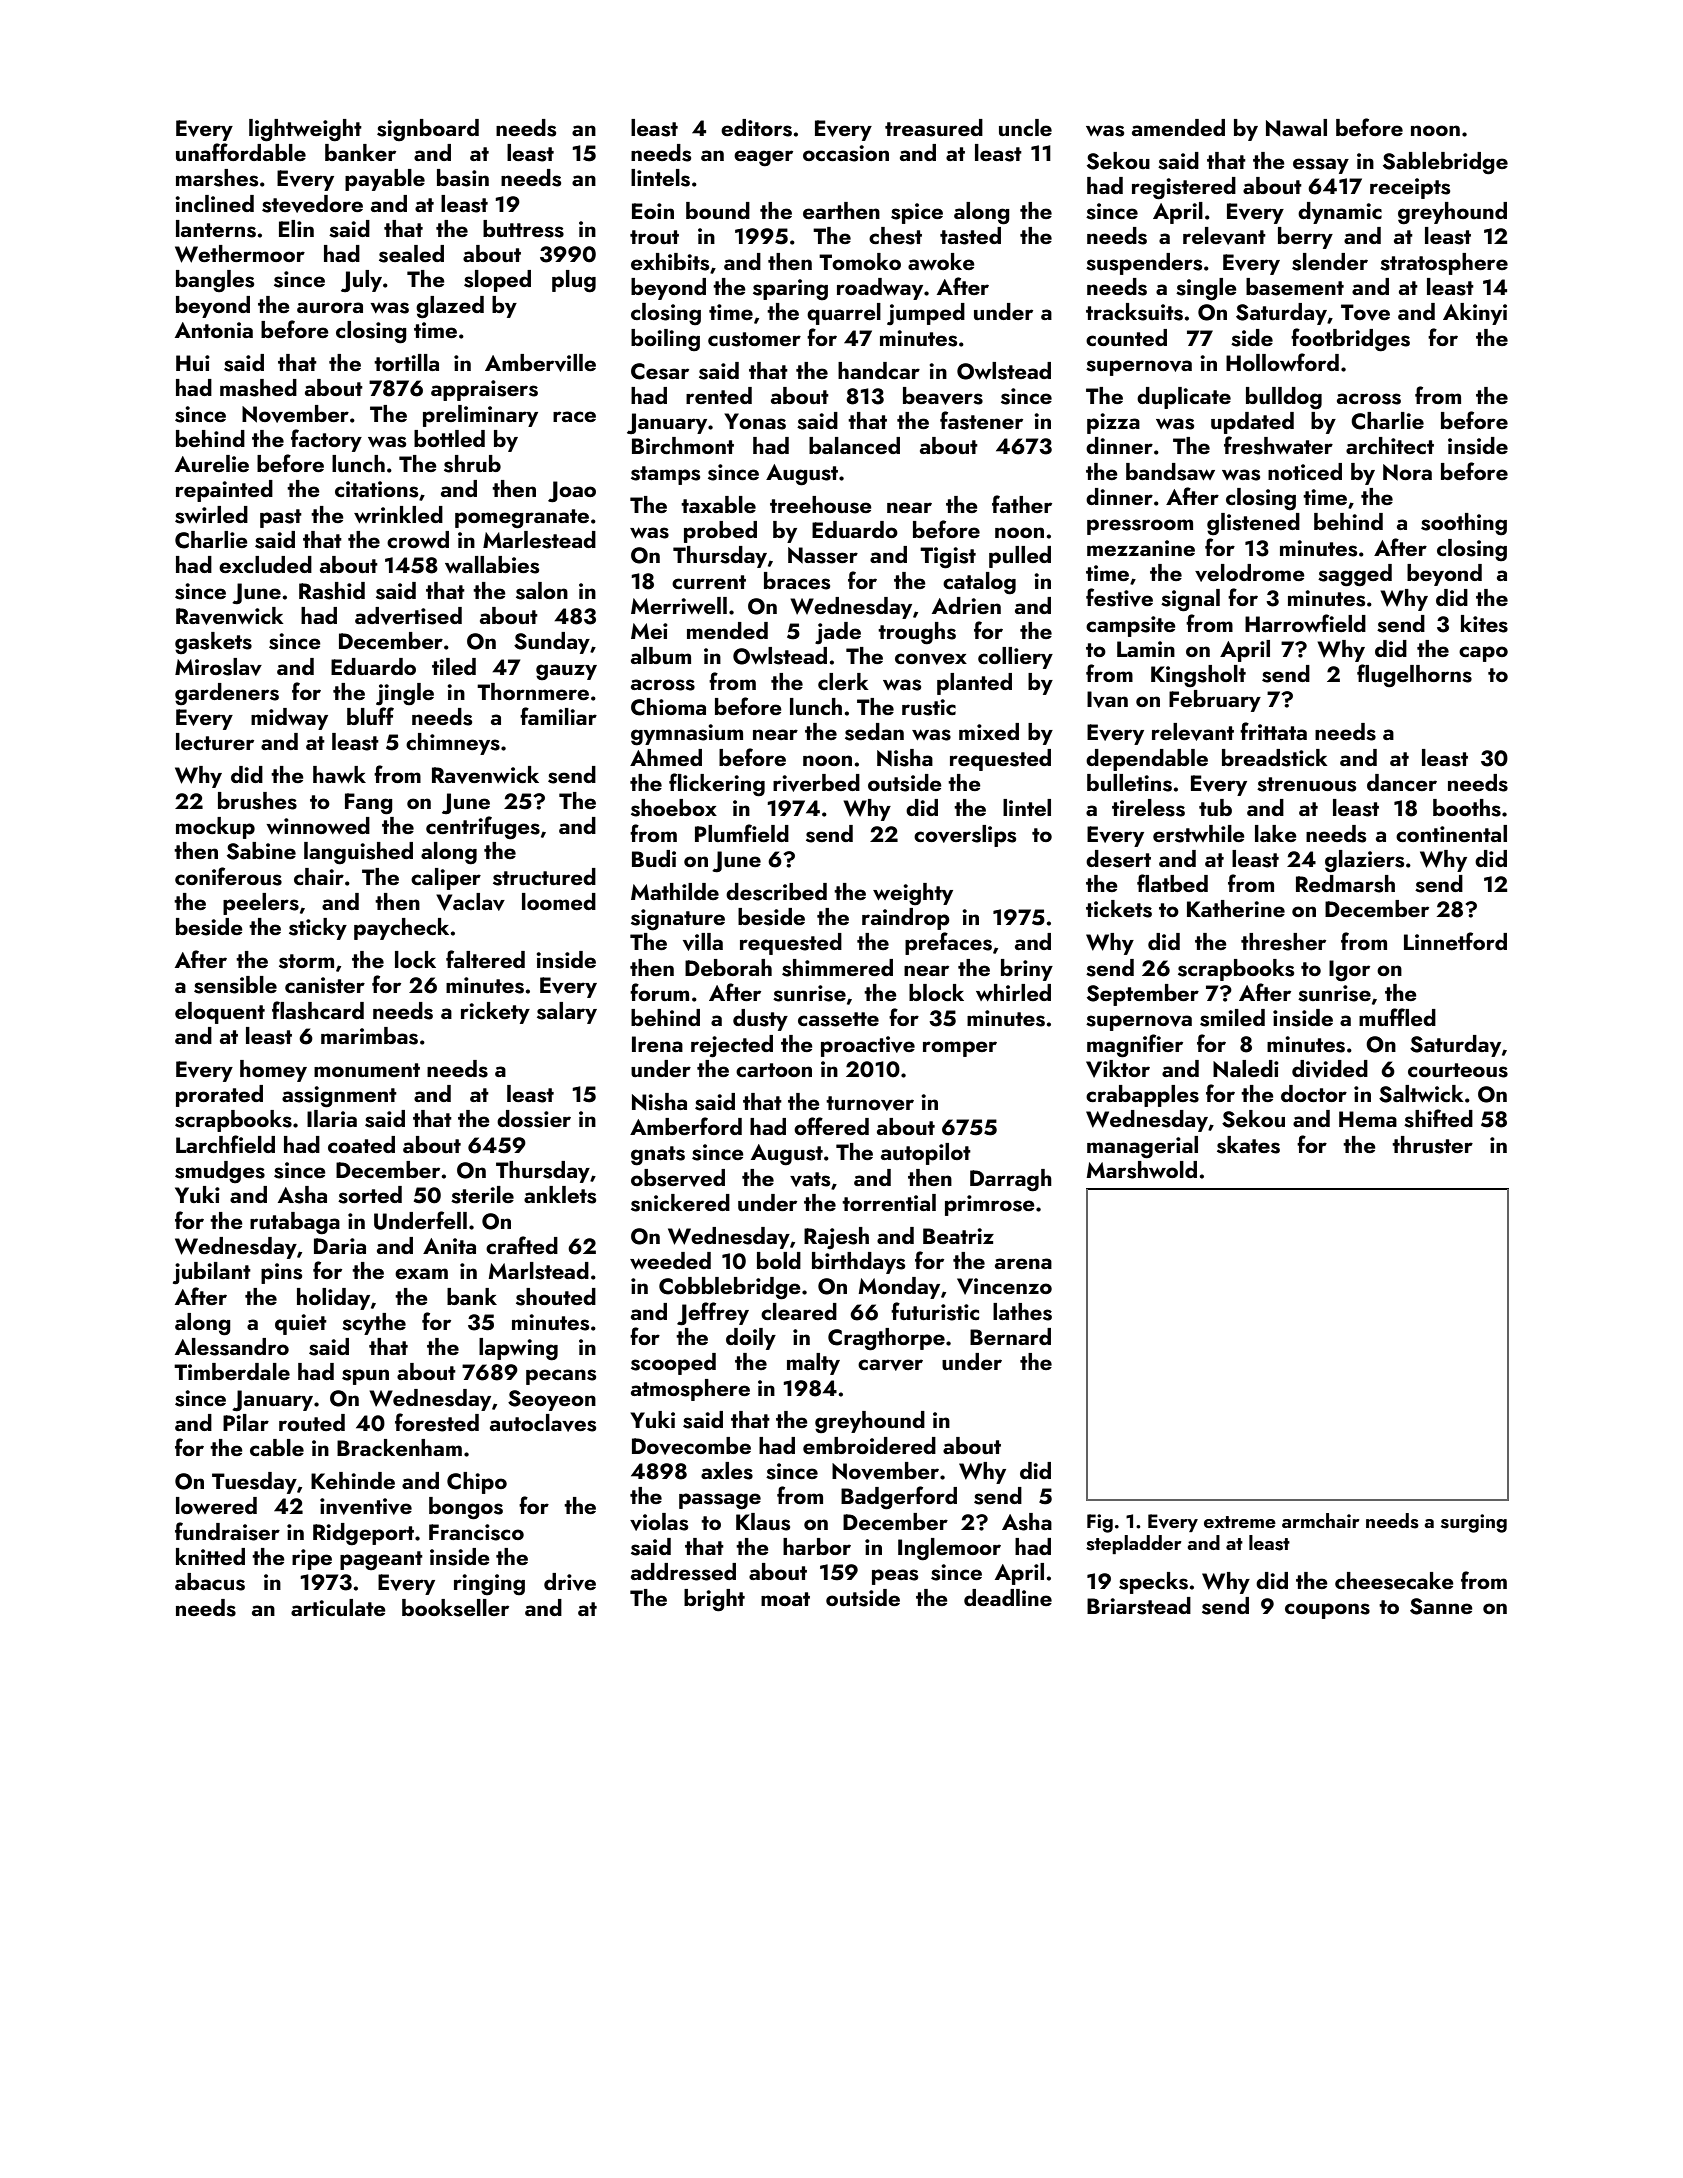 The image size is (1683, 2178). Describe the element at coordinates (948, 943) in the page. I see `prefaces` at that location.
